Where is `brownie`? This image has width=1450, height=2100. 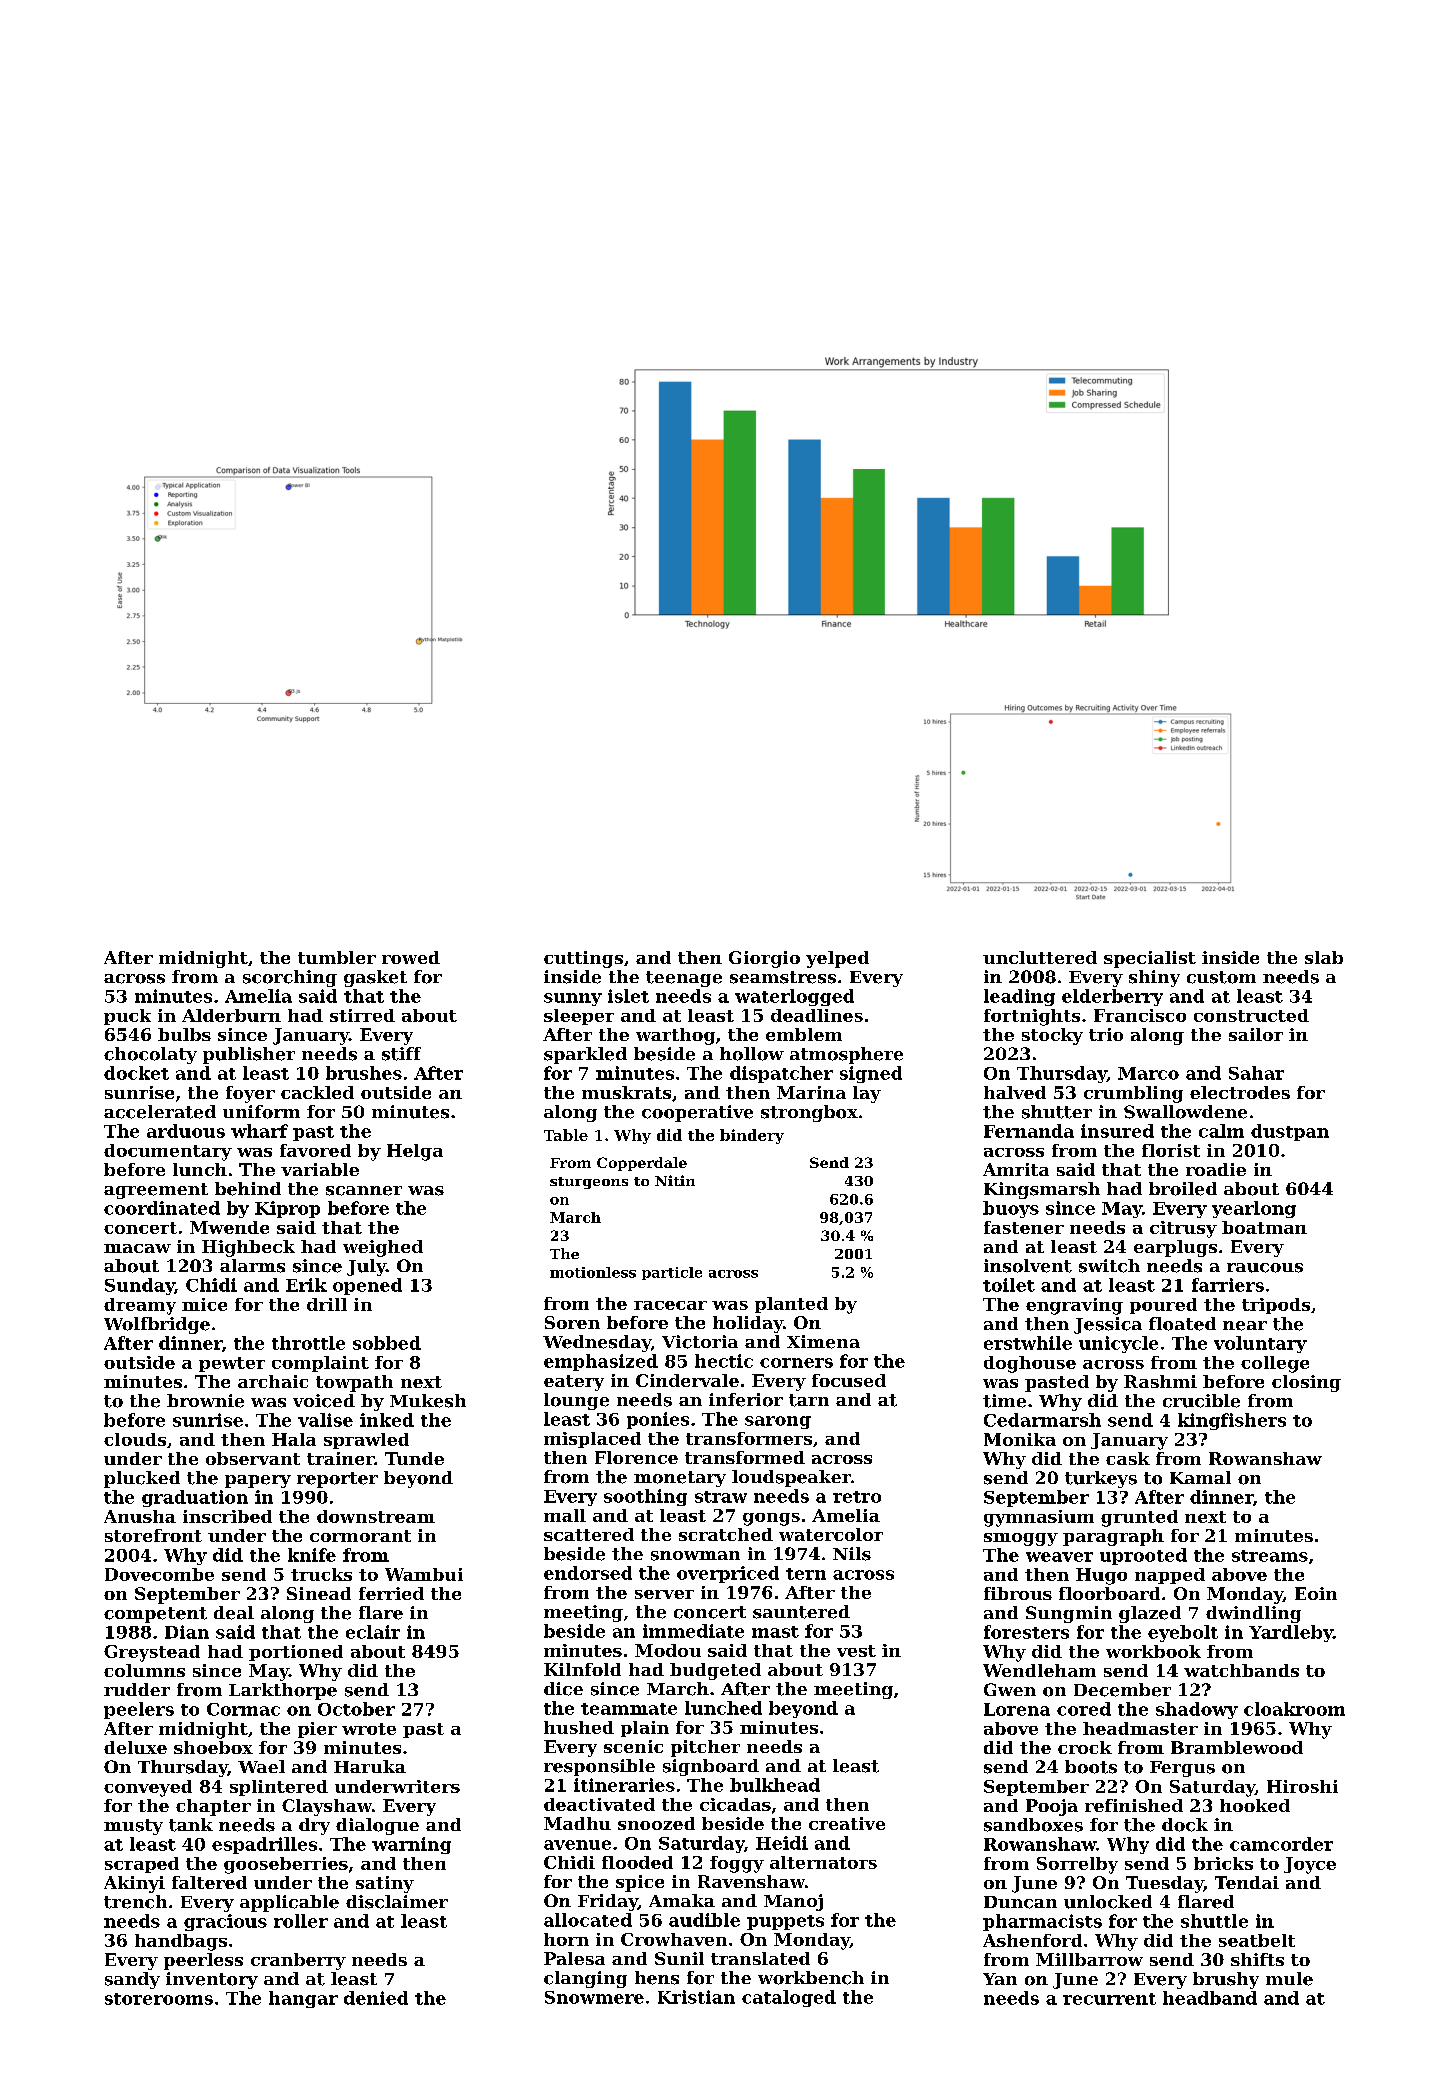 brownie is located at coordinates (205, 1401).
